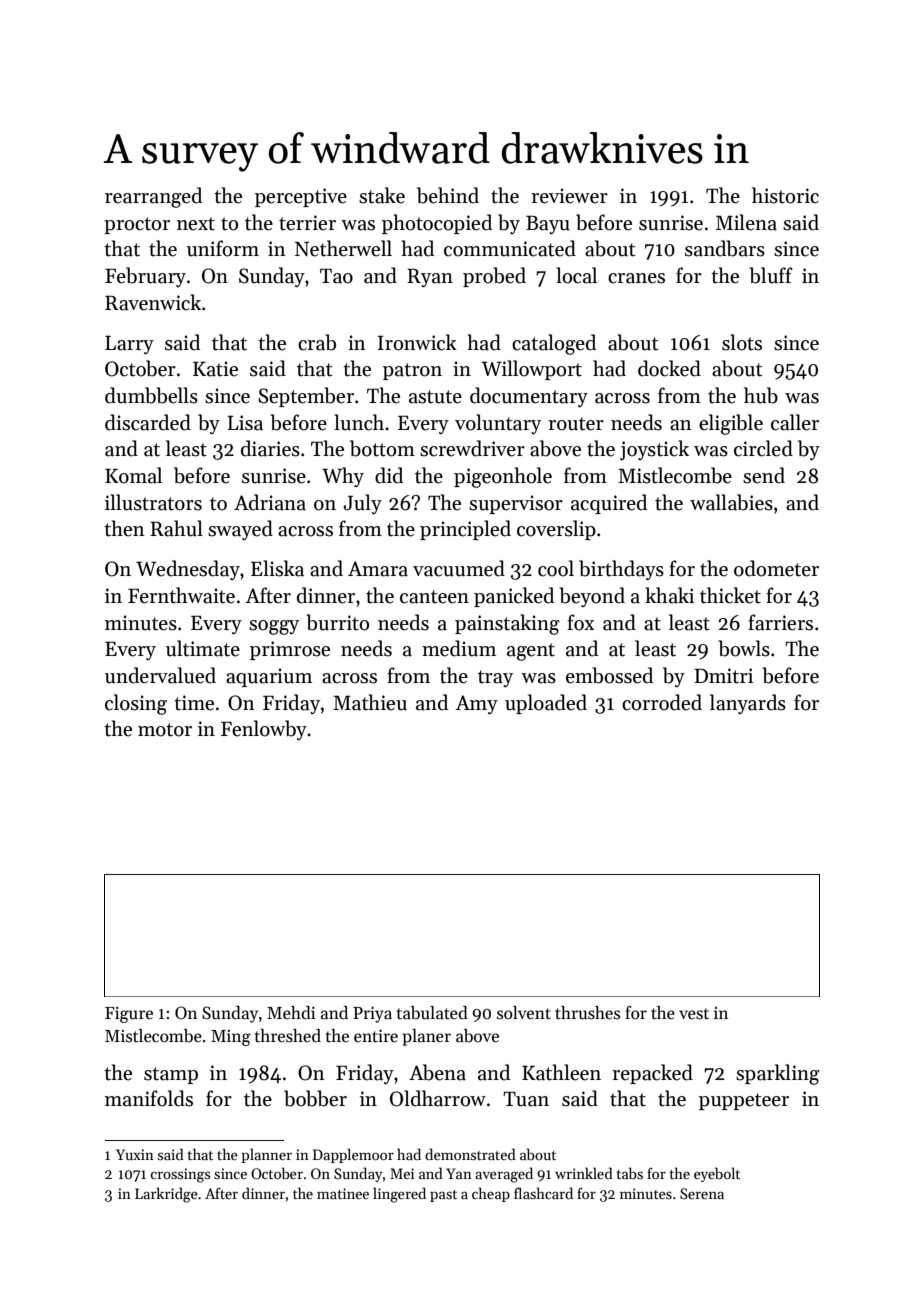  Describe the element at coordinates (491, 1194) in the screenshot. I see `cheap` at that location.
